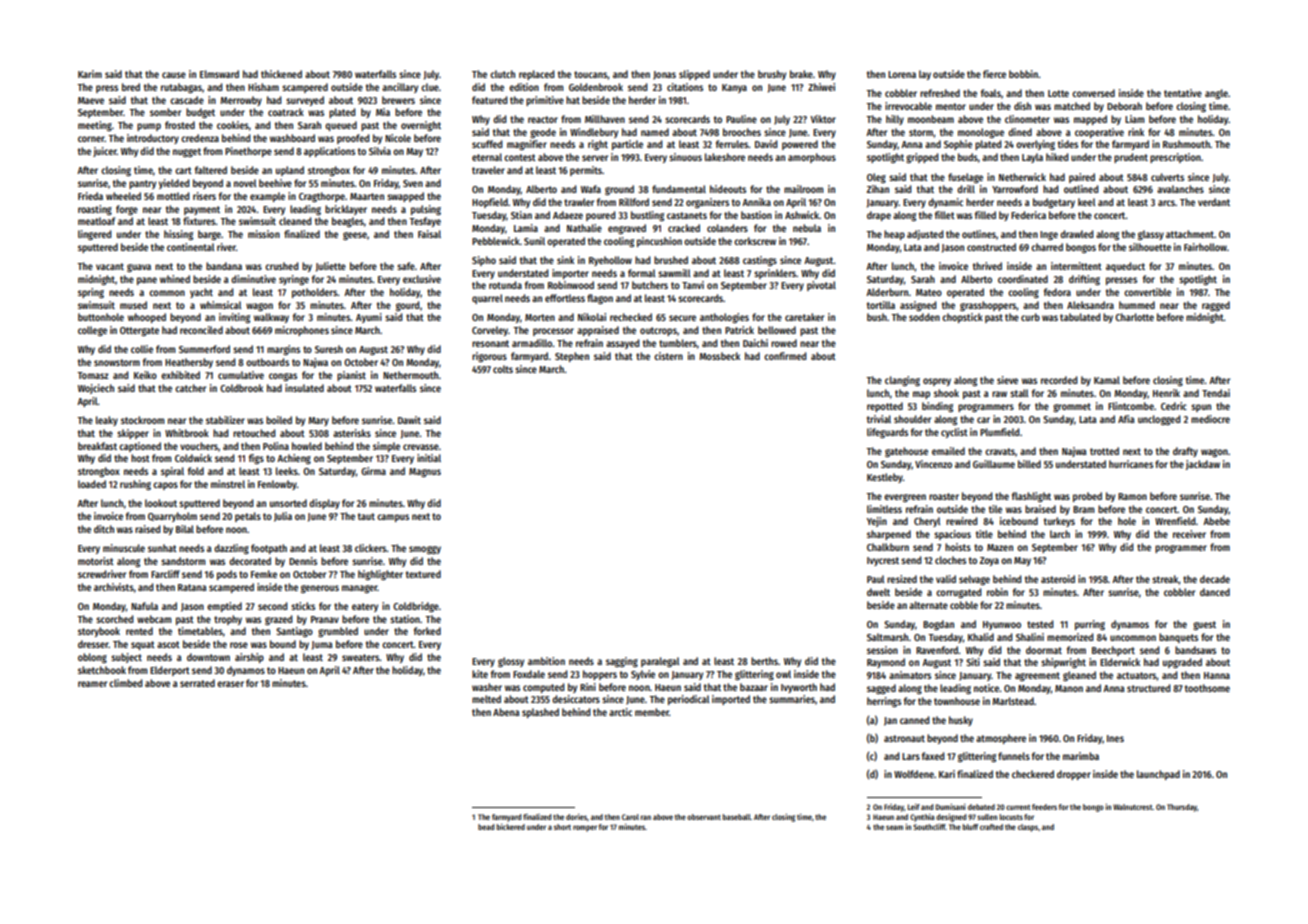  Describe the element at coordinates (91, 293) in the screenshot. I see `spring` at that location.
